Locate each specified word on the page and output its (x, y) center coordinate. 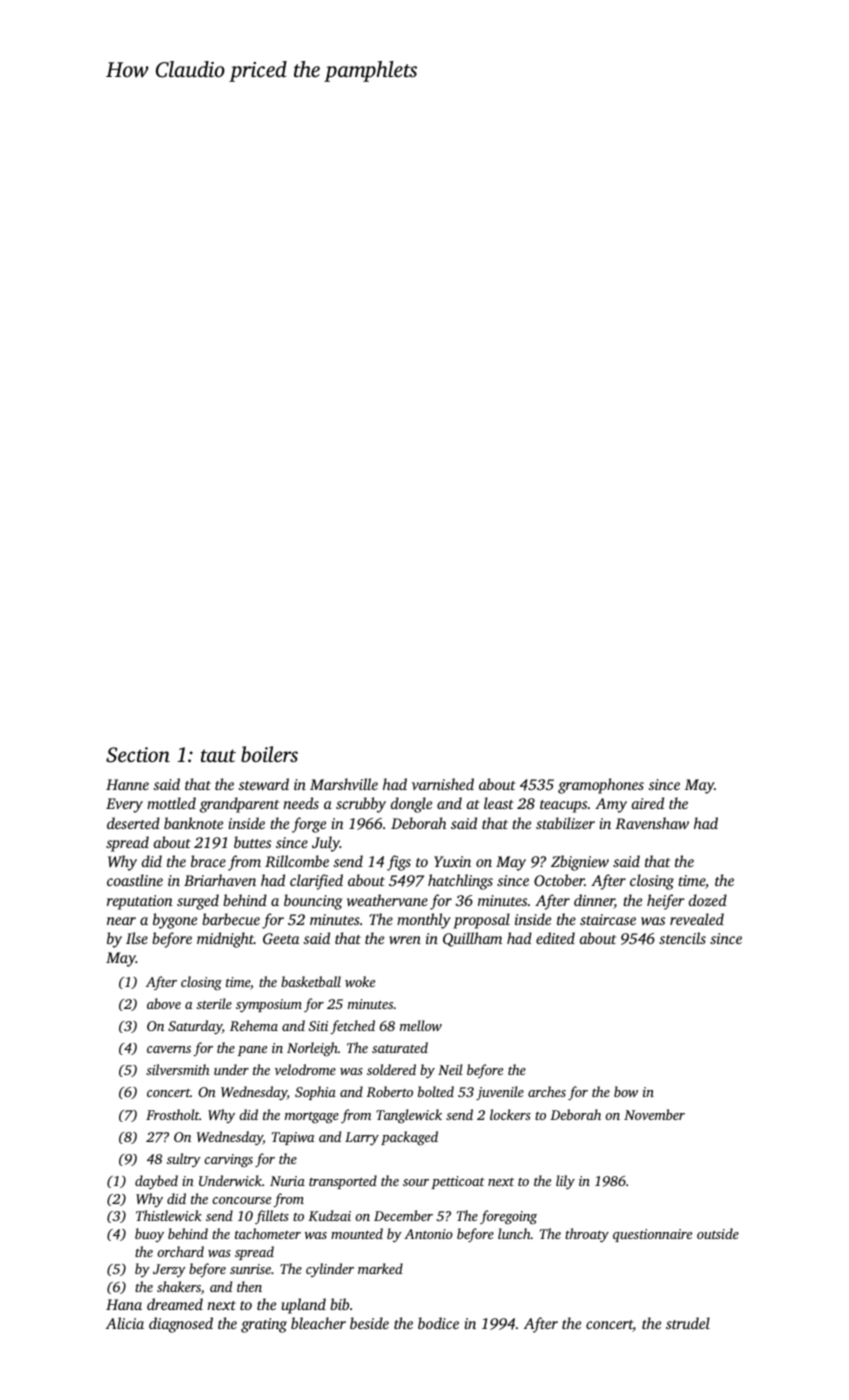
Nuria (287, 1181)
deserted (133, 823)
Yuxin (452, 861)
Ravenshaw (652, 823)
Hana (124, 1304)
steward (263, 784)
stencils (682, 938)
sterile (214, 1003)
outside (718, 1233)
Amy (611, 805)
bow (626, 1091)
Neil (450, 1069)
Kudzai (329, 1215)
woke (360, 981)
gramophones (601, 786)
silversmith (178, 1069)
